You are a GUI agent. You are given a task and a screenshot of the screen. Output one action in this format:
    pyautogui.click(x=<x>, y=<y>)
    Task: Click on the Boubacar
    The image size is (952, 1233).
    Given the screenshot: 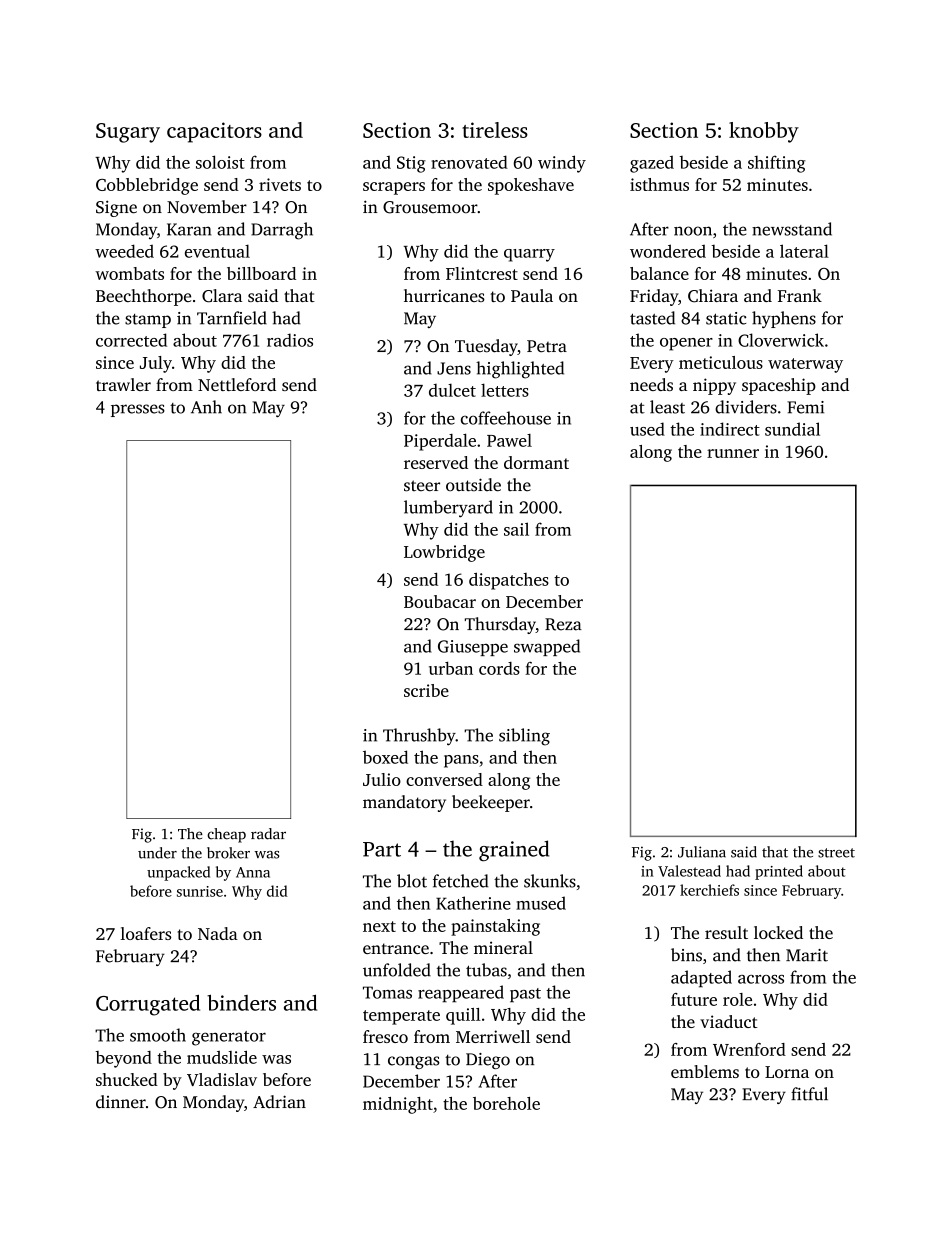 What is the action you would take?
    pyautogui.click(x=440, y=601)
